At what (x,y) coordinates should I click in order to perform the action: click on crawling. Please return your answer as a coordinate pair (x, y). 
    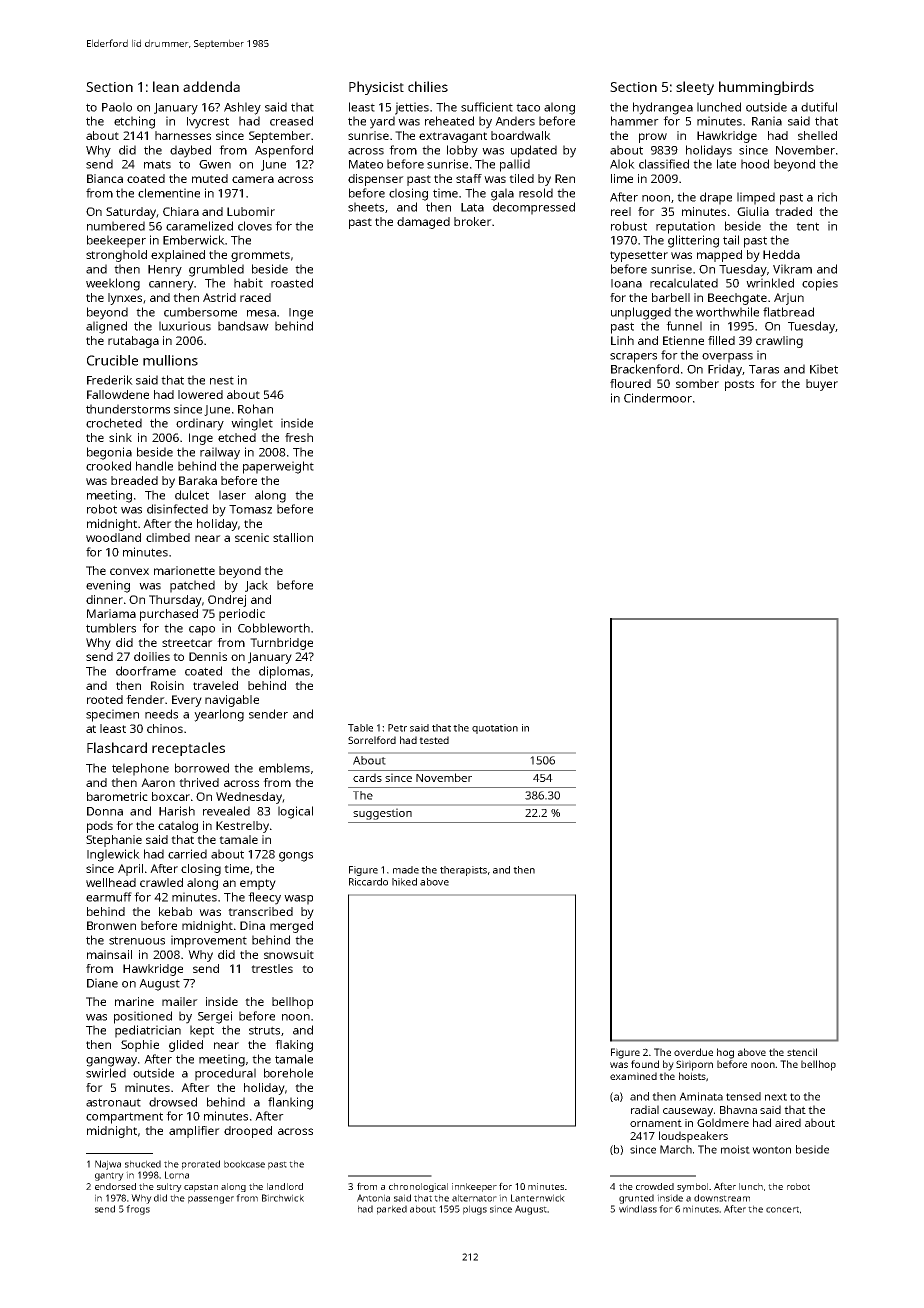
    Looking at the image, I should click on (779, 342).
